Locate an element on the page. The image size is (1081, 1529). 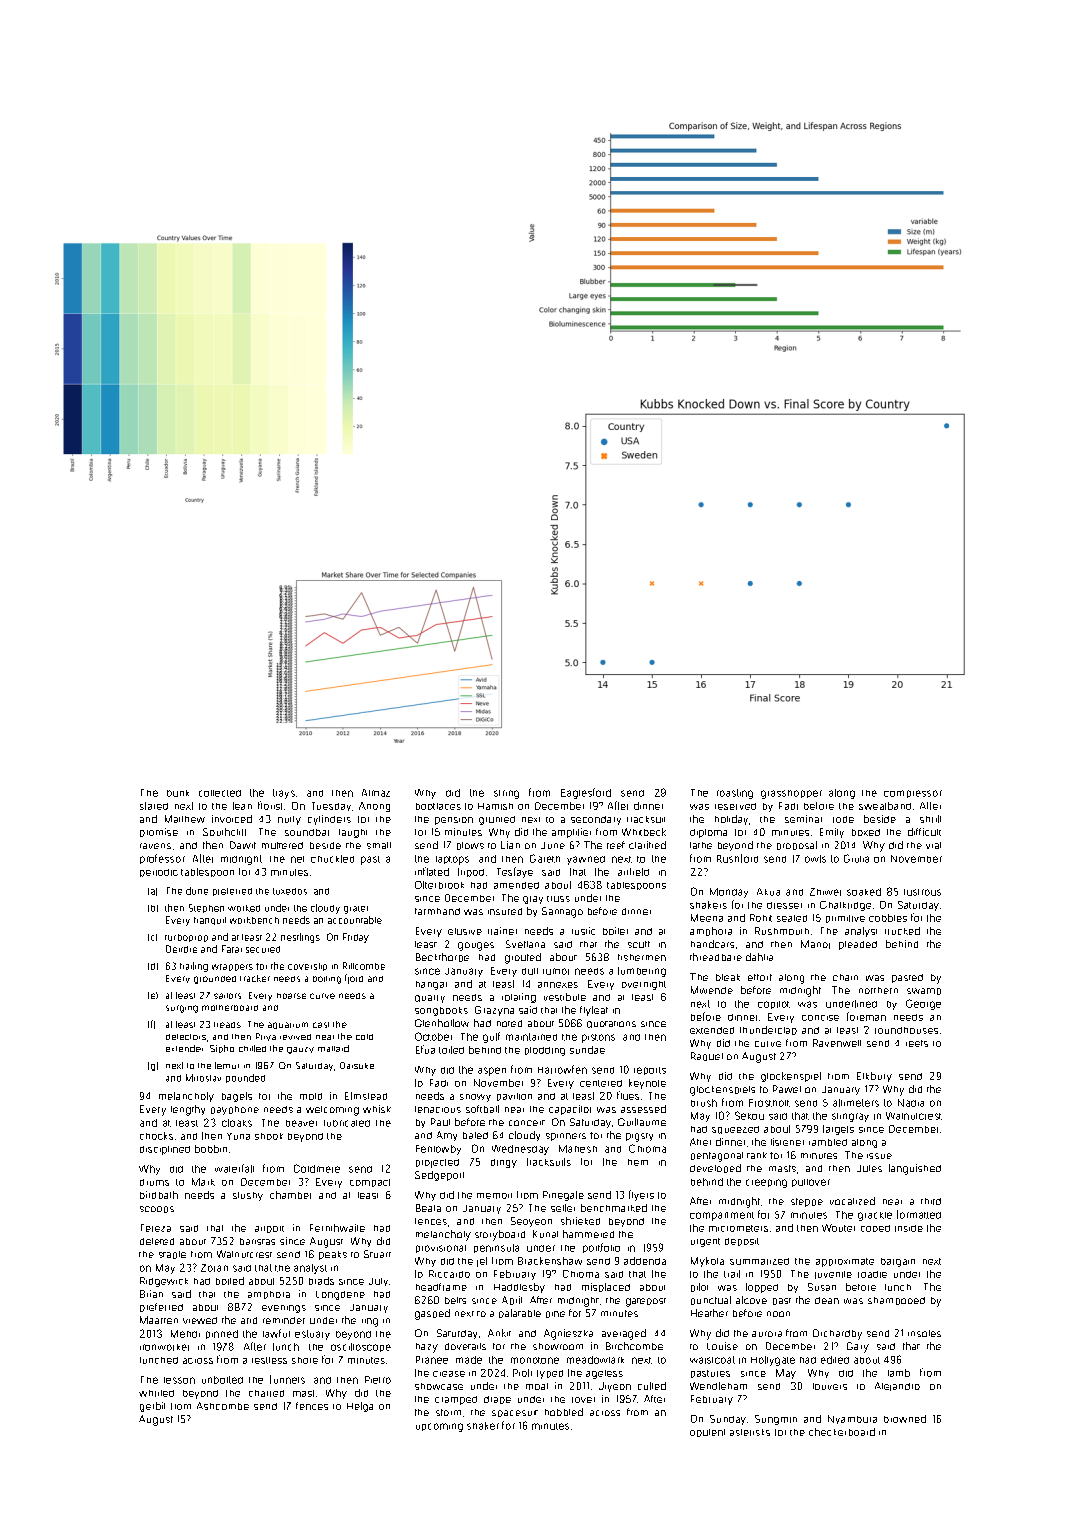
inflated is located at coordinates (432, 871).
